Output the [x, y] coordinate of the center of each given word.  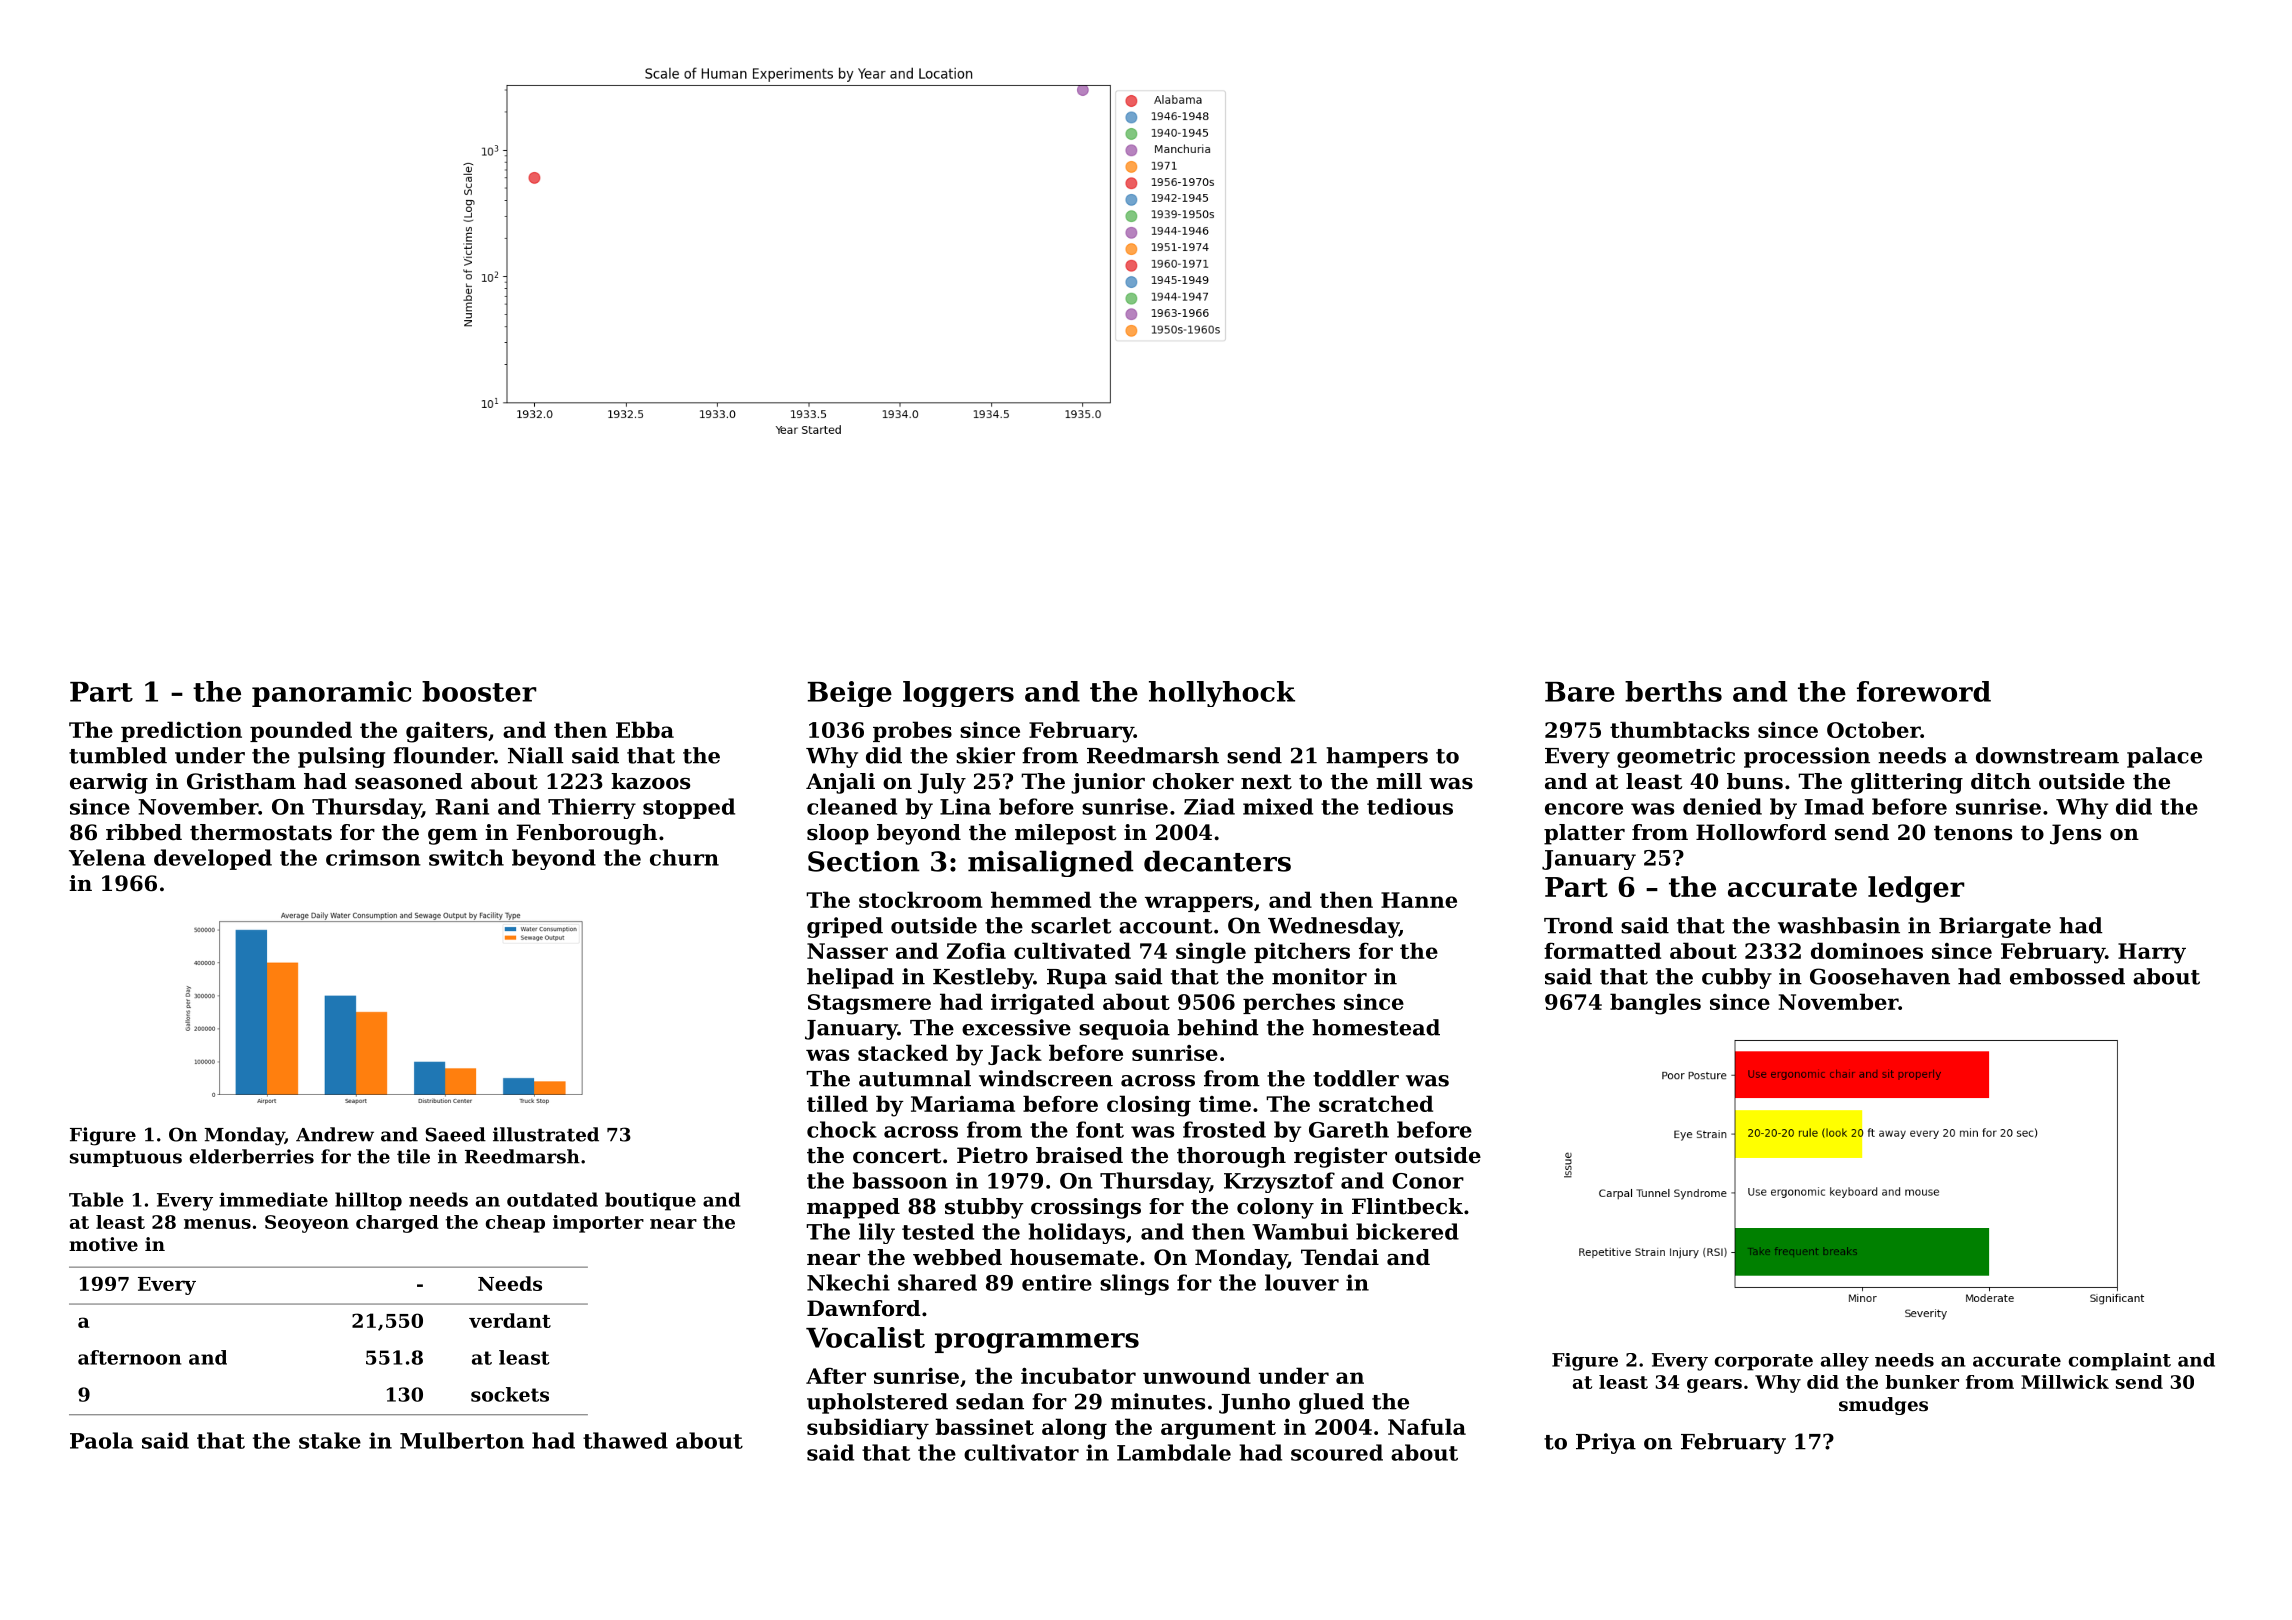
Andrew [335, 1134]
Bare [1580, 692]
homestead [1376, 1027]
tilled [837, 1103]
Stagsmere [869, 1004]
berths [1673, 691]
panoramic [332, 694]
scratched [1376, 1103]
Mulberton [462, 1440]
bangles [1655, 1004]
